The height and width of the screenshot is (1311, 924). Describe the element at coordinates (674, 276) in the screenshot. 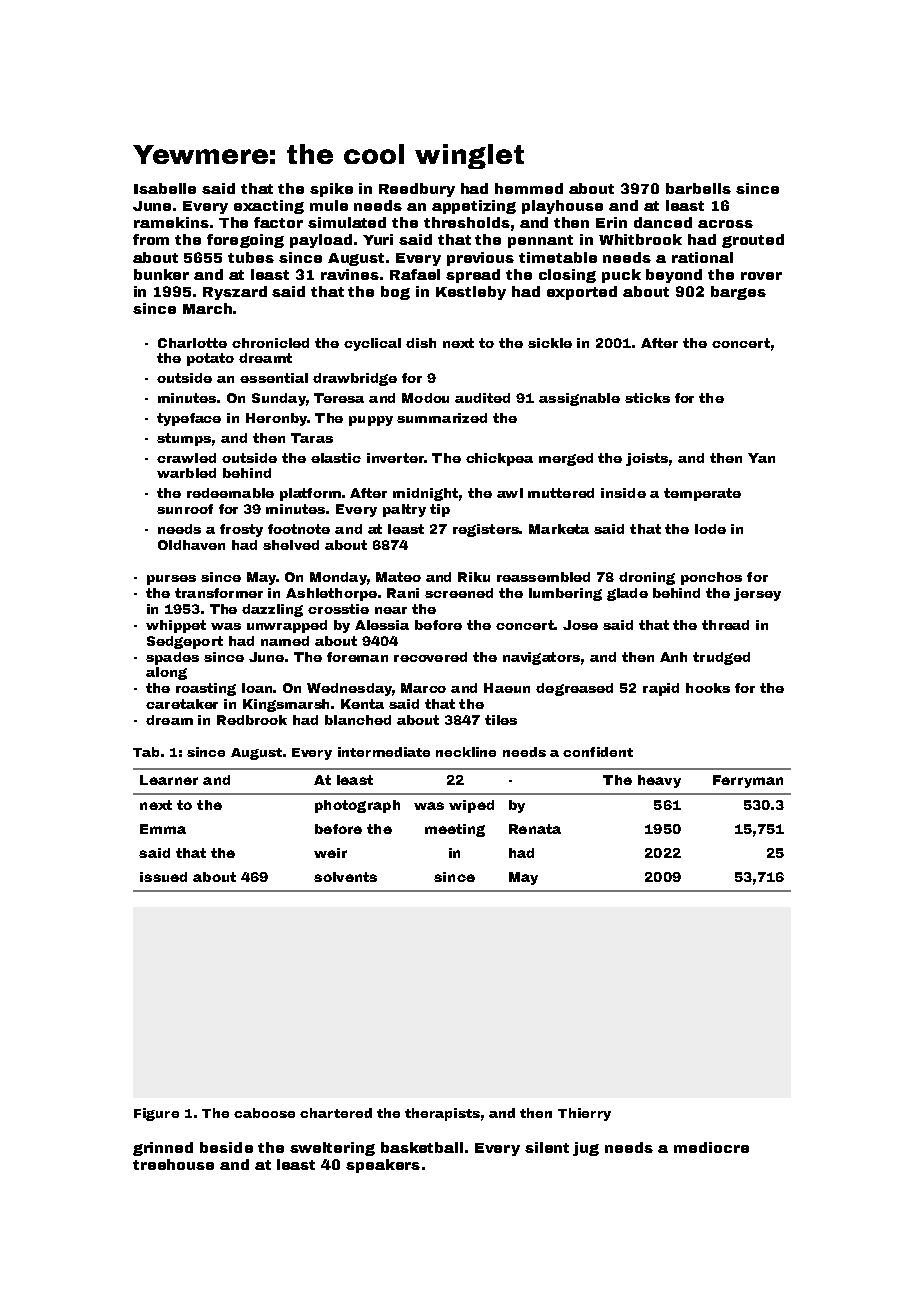

I see `beyond` at that location.
